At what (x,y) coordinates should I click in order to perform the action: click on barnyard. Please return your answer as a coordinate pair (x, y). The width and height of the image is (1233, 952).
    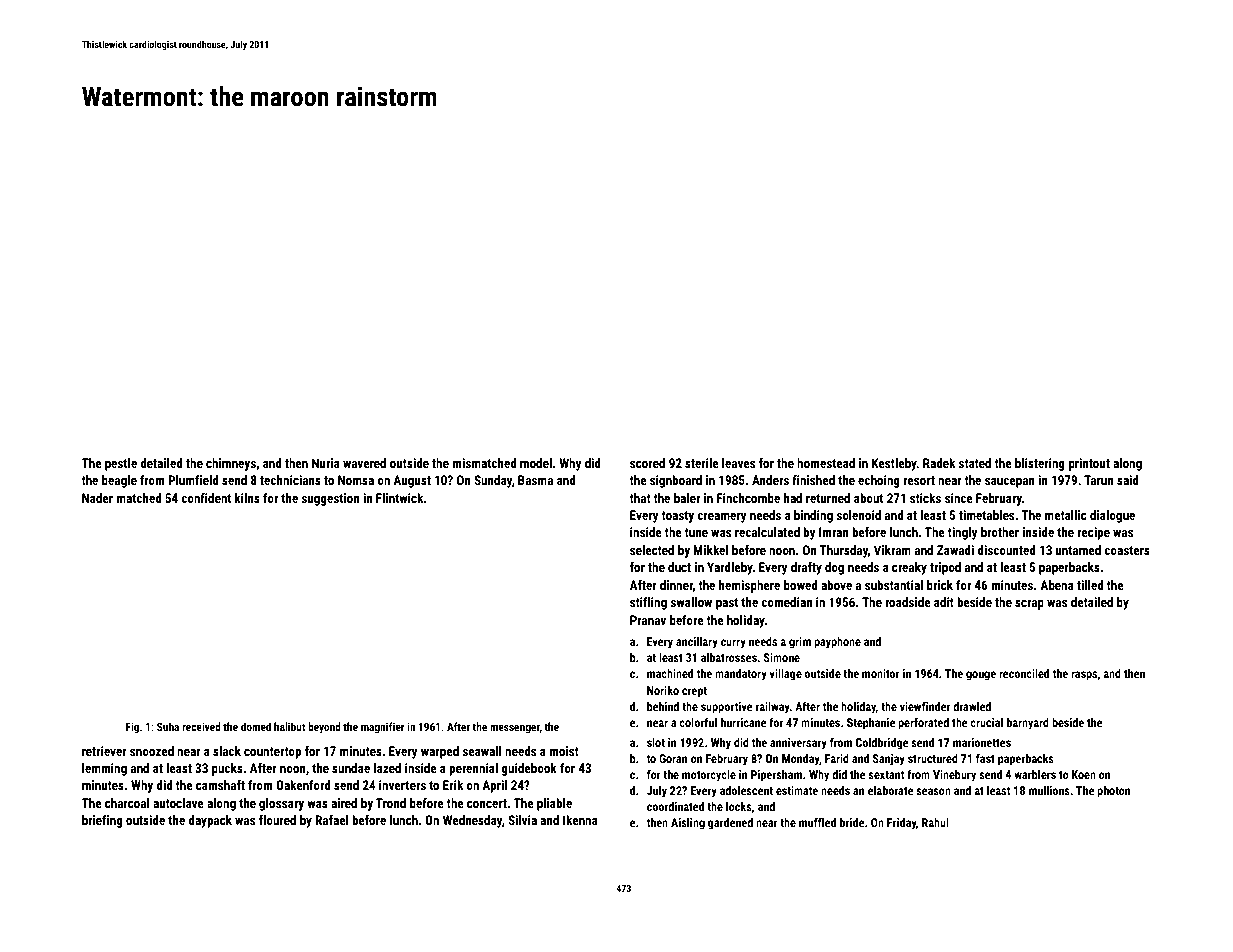
    Looking at the image, I should click on (1028, 724).
